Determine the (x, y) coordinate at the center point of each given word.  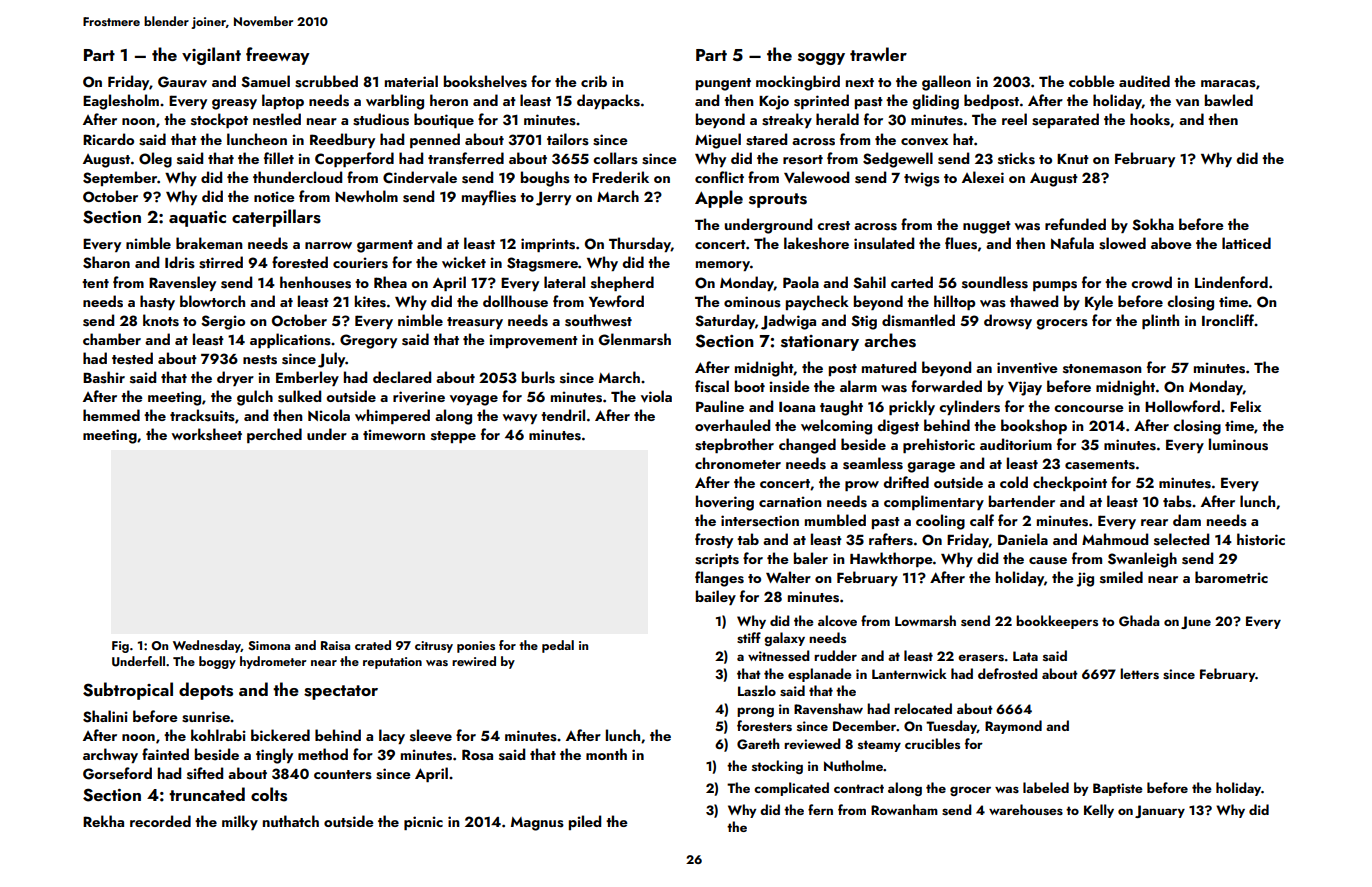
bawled (1229, 100)
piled (585, 822)
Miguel (718, 141)
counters (343, 775)
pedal (558, 646)
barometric (1231, 577)
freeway (278, 56)
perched (274, 435)
